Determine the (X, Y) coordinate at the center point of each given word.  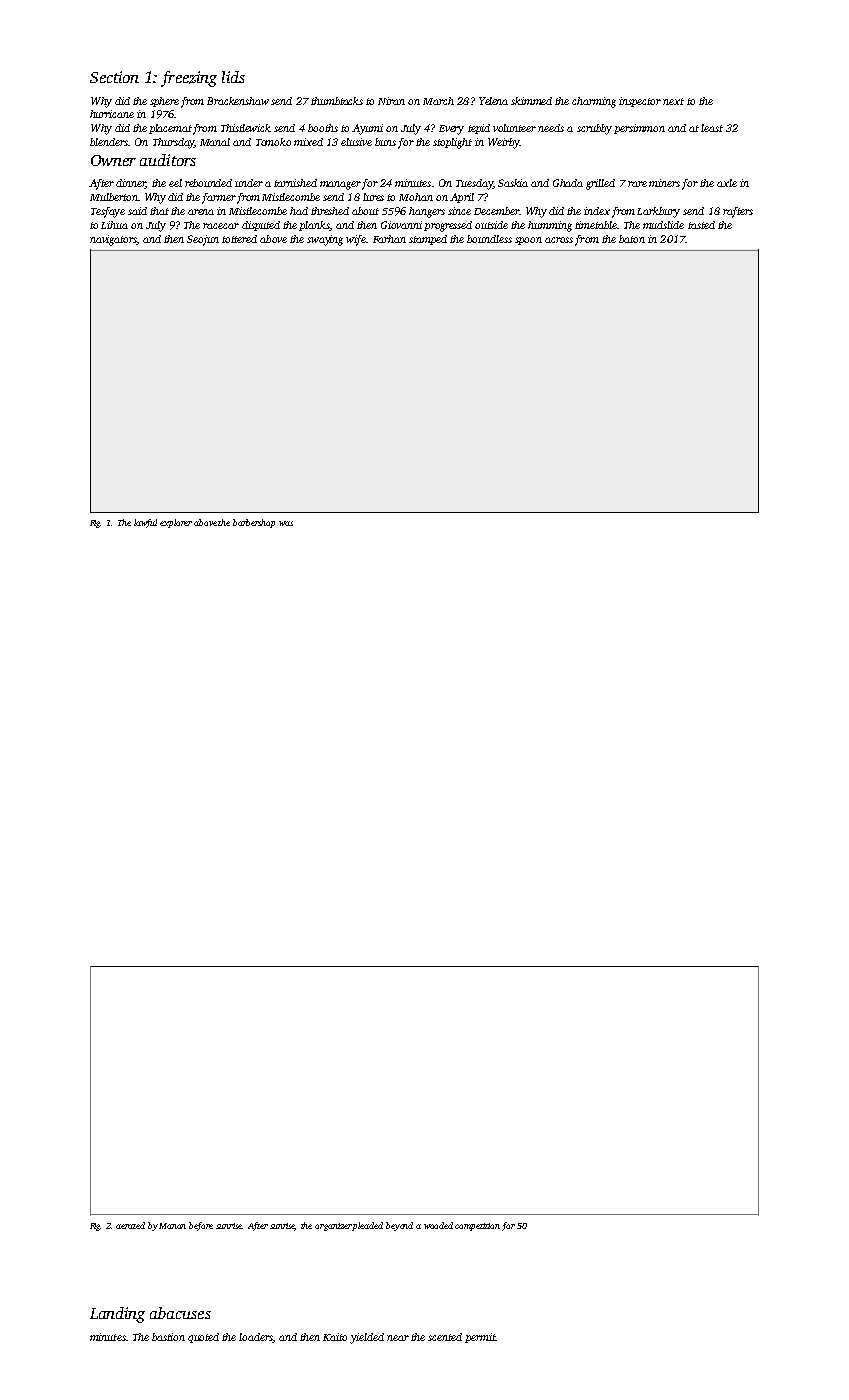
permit (480, 1338)
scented (445, 1337)
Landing (117, 1315)
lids (233, 77)
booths (323, 128)
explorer (176, 523)
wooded (438, 1225)
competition (477, 1227)
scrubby (594, 129)
